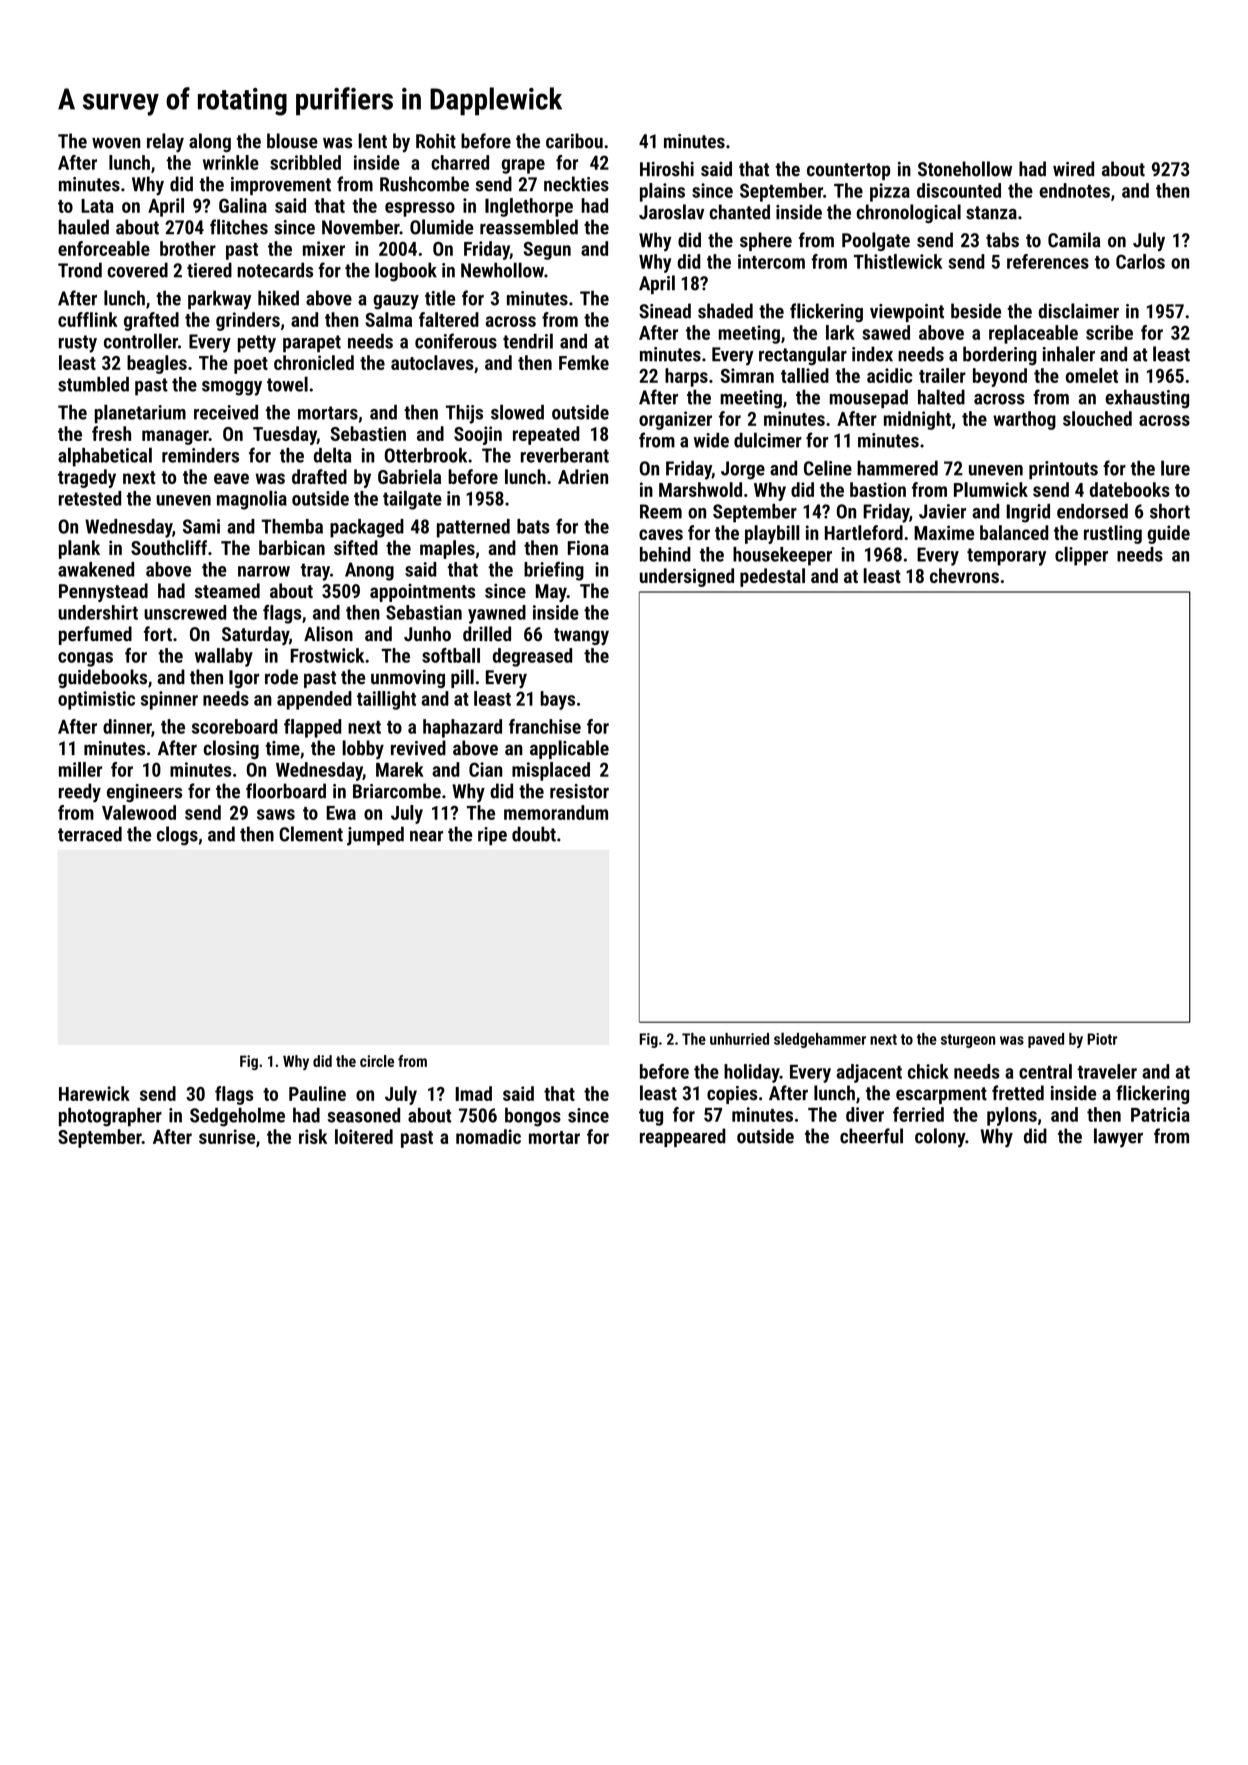  Describe the element at coordinates (991, 489) in the page. I see `Plumwick` at that location.
